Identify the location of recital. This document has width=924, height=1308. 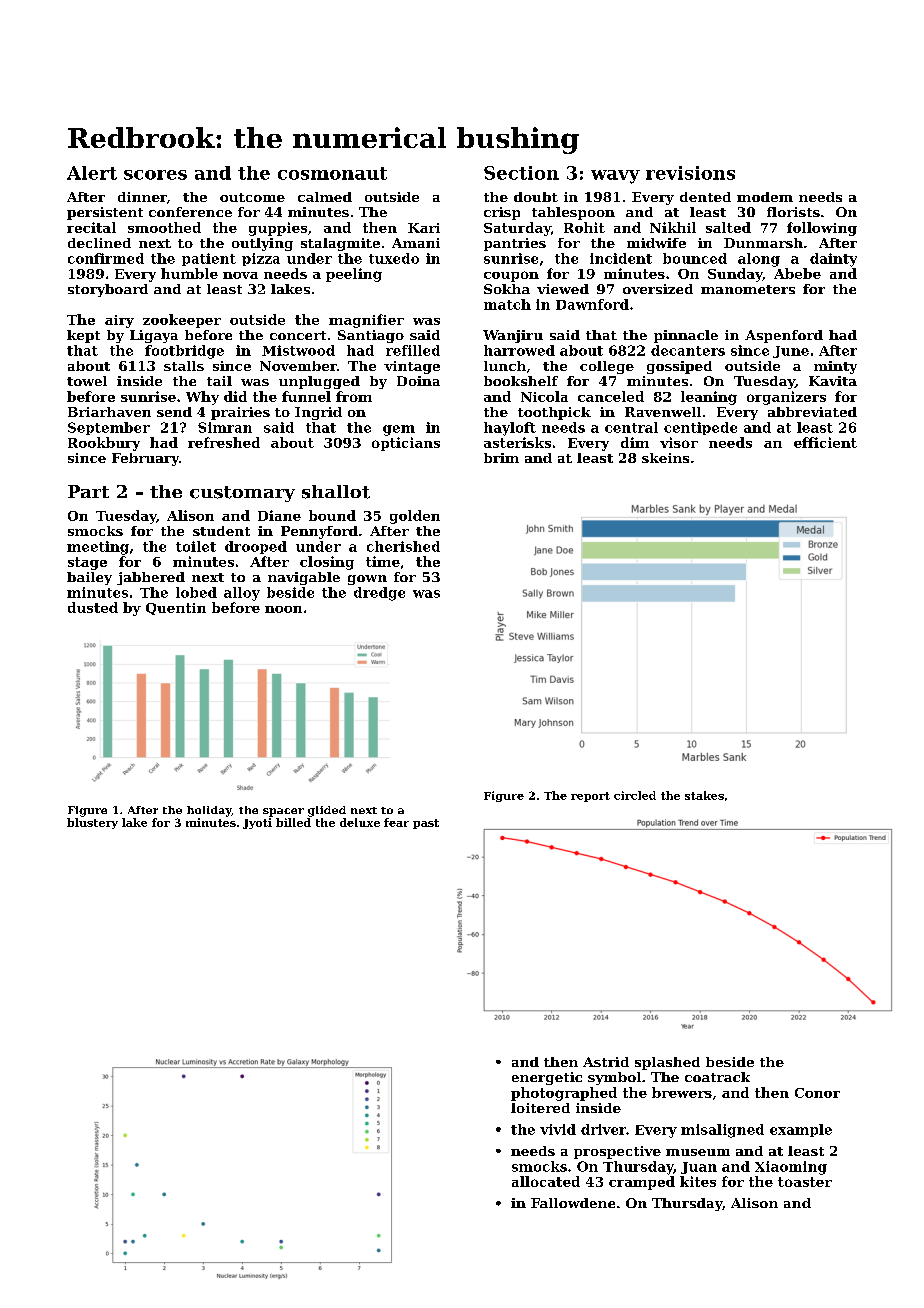
(91, 227).
